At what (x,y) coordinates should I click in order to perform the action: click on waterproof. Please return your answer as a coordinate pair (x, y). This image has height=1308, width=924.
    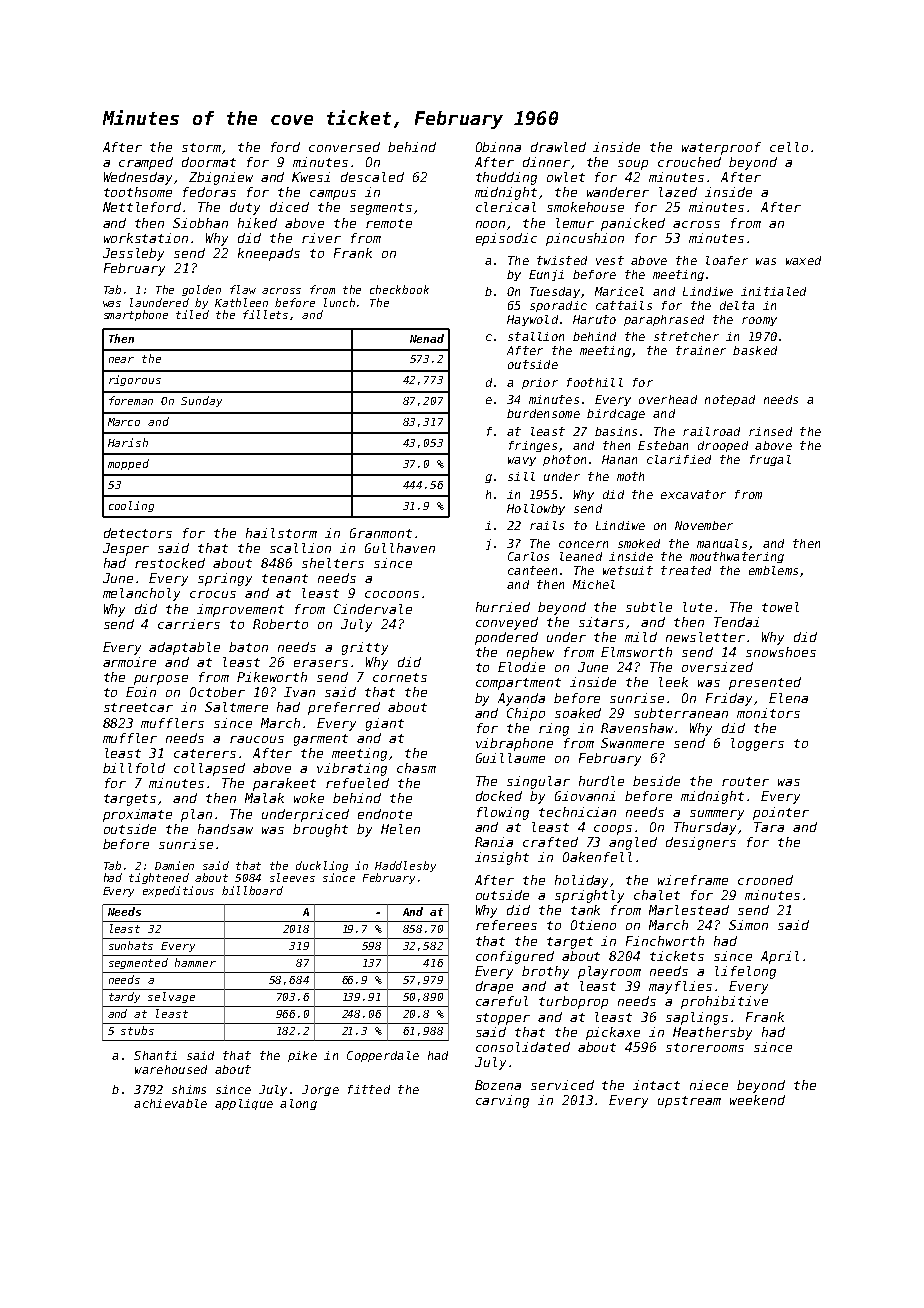
    Looking at the image, I should click on (721, 148).
